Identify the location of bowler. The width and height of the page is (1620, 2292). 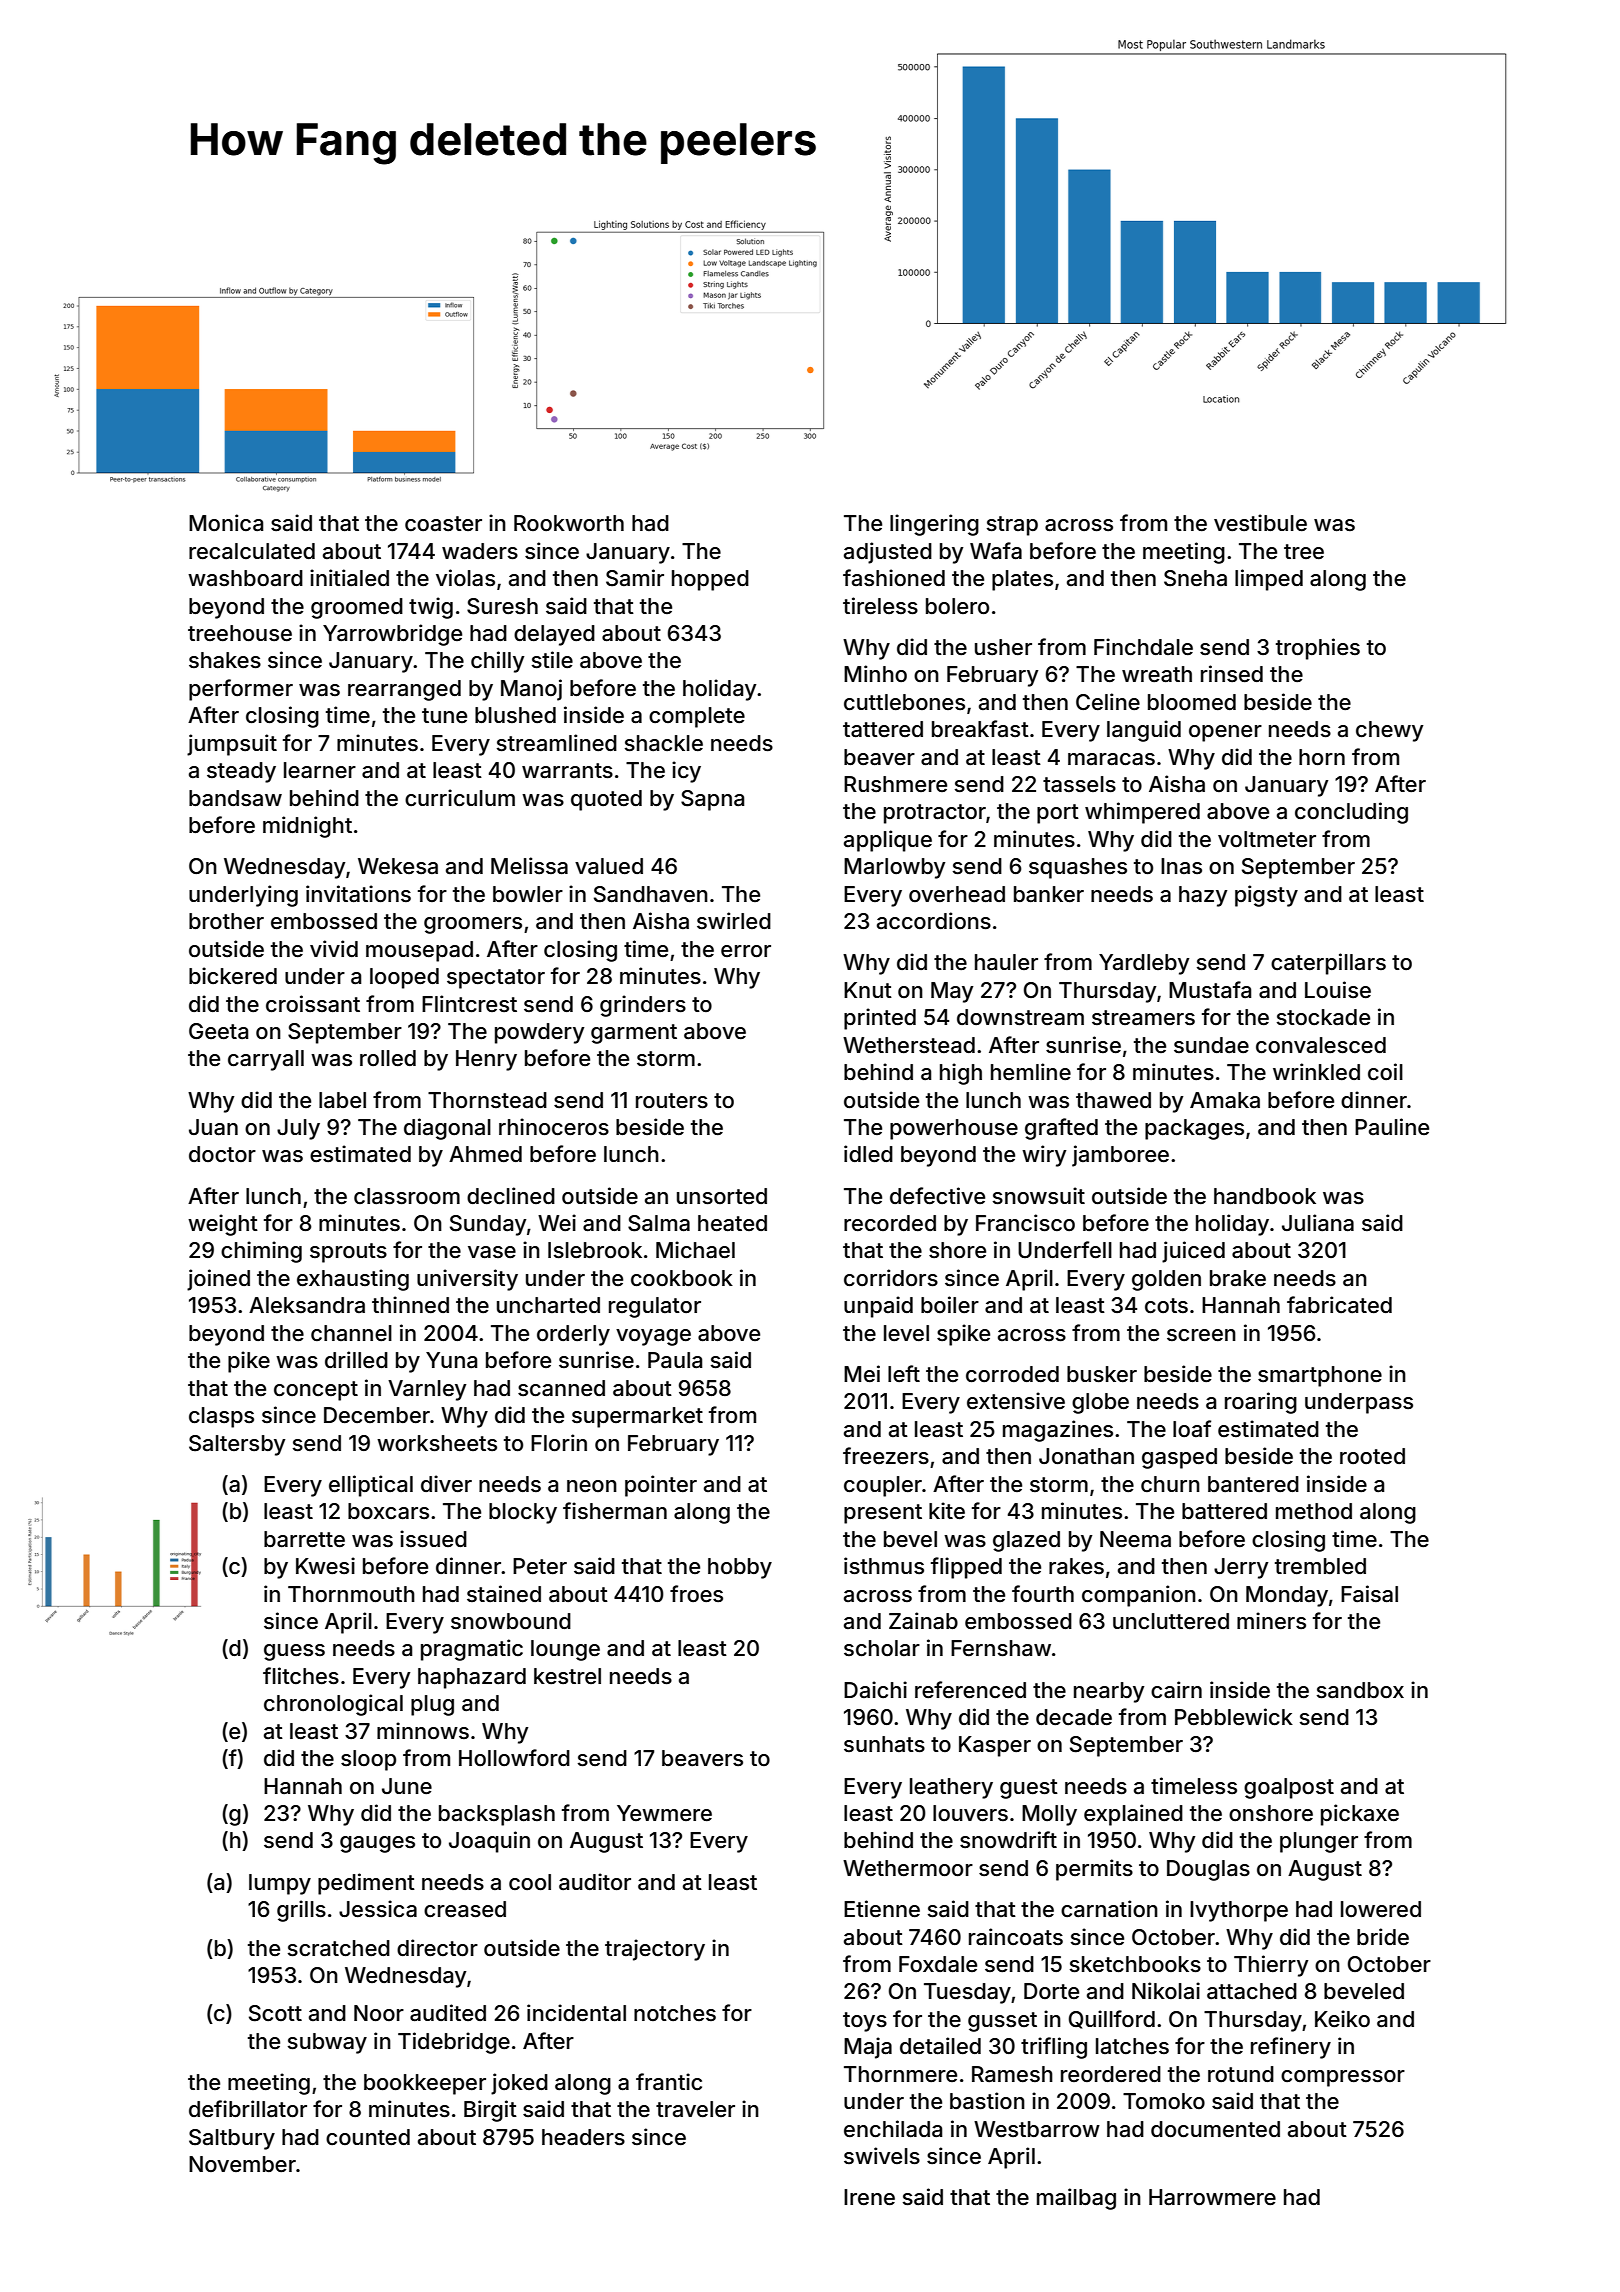
(528, 894).
